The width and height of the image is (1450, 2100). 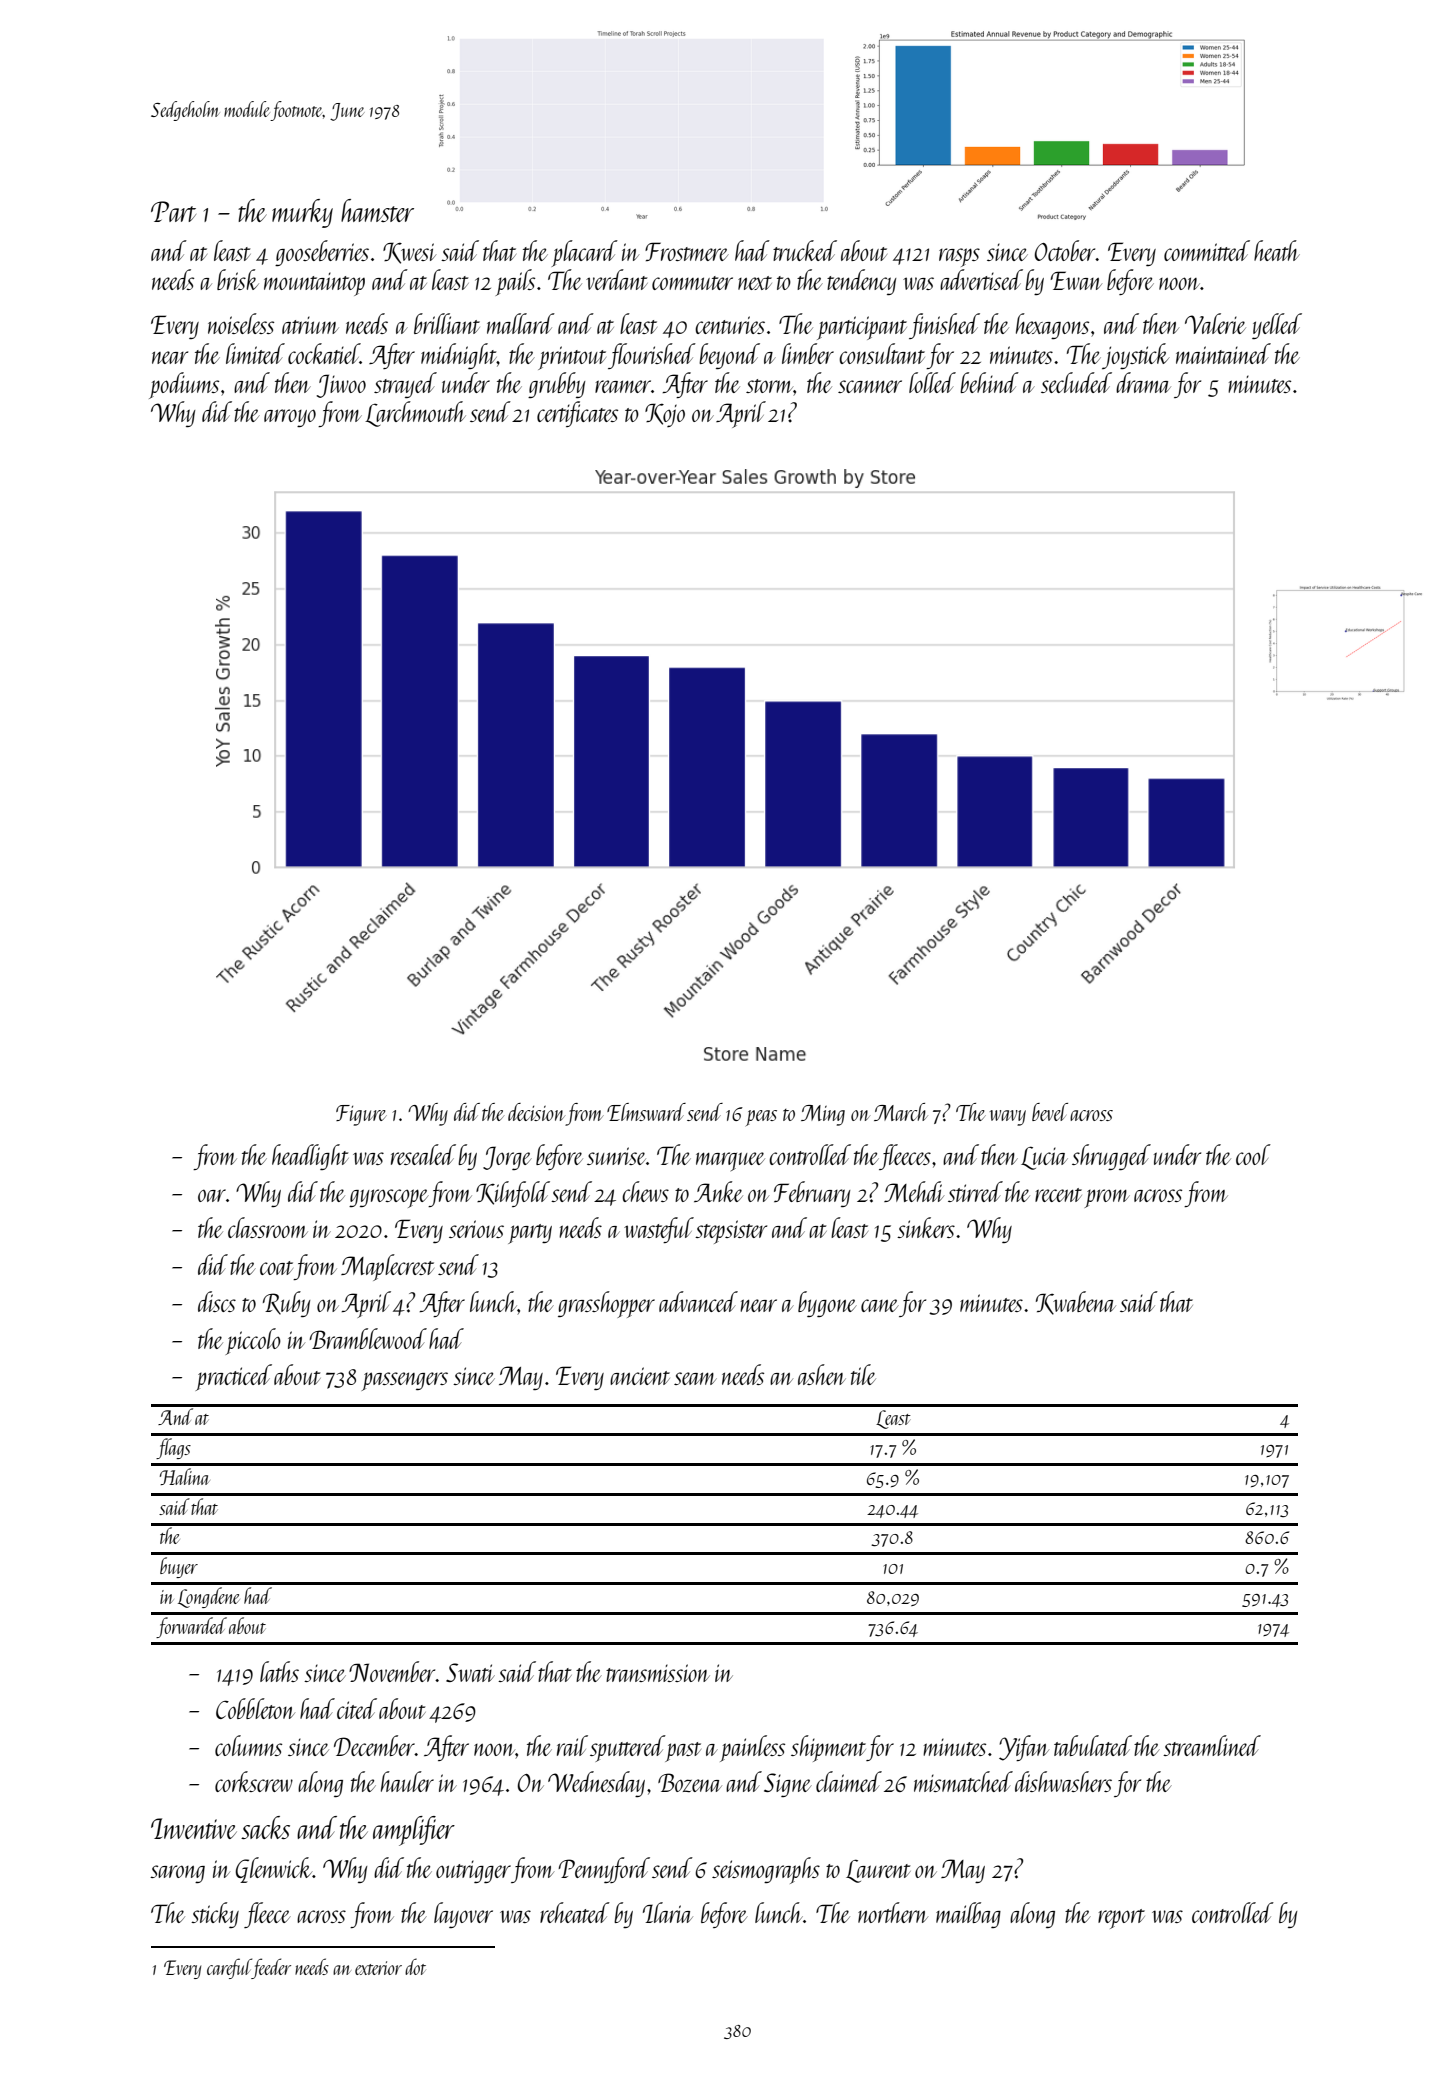 I want to click on tabulated, so click(x=1093, y=1745).
